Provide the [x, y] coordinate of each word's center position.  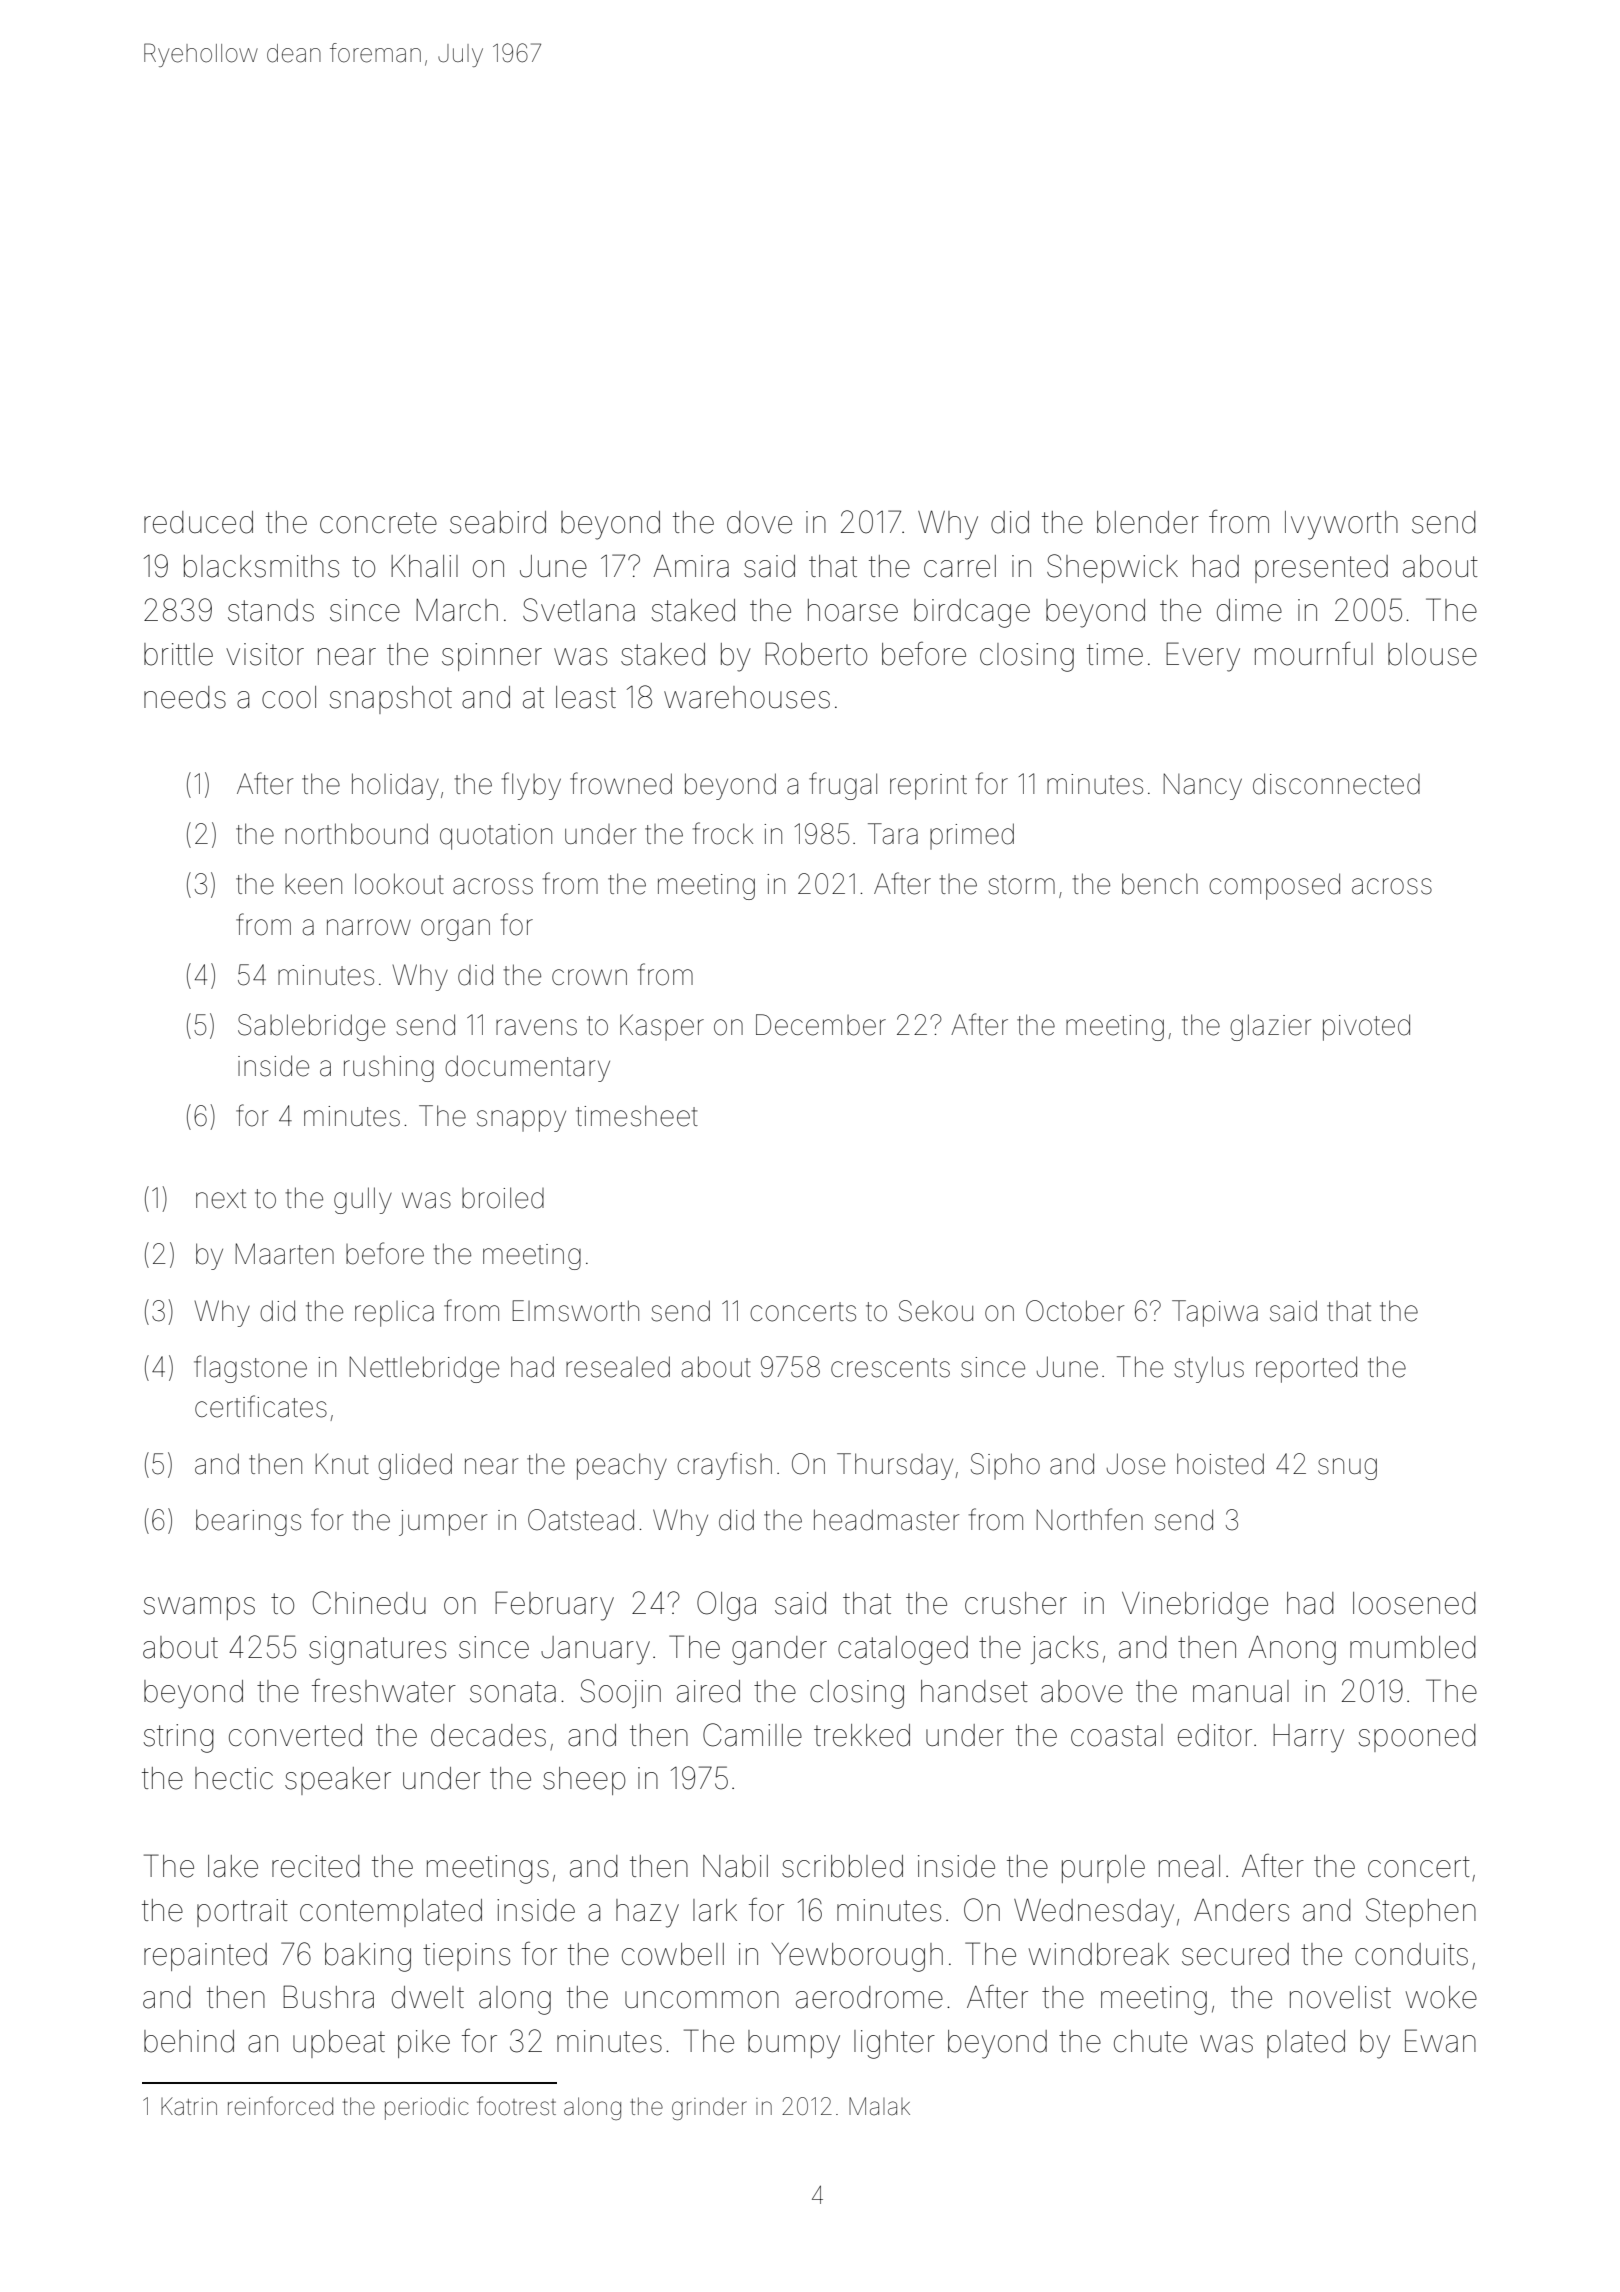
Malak [879, 2106]
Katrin [189, 2106]
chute [1150, 2041]
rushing [389, 1069]
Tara [893, 834]
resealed [618, 1367]
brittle [178, 654]
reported [1306, 1369]
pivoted [1366, 1027]
